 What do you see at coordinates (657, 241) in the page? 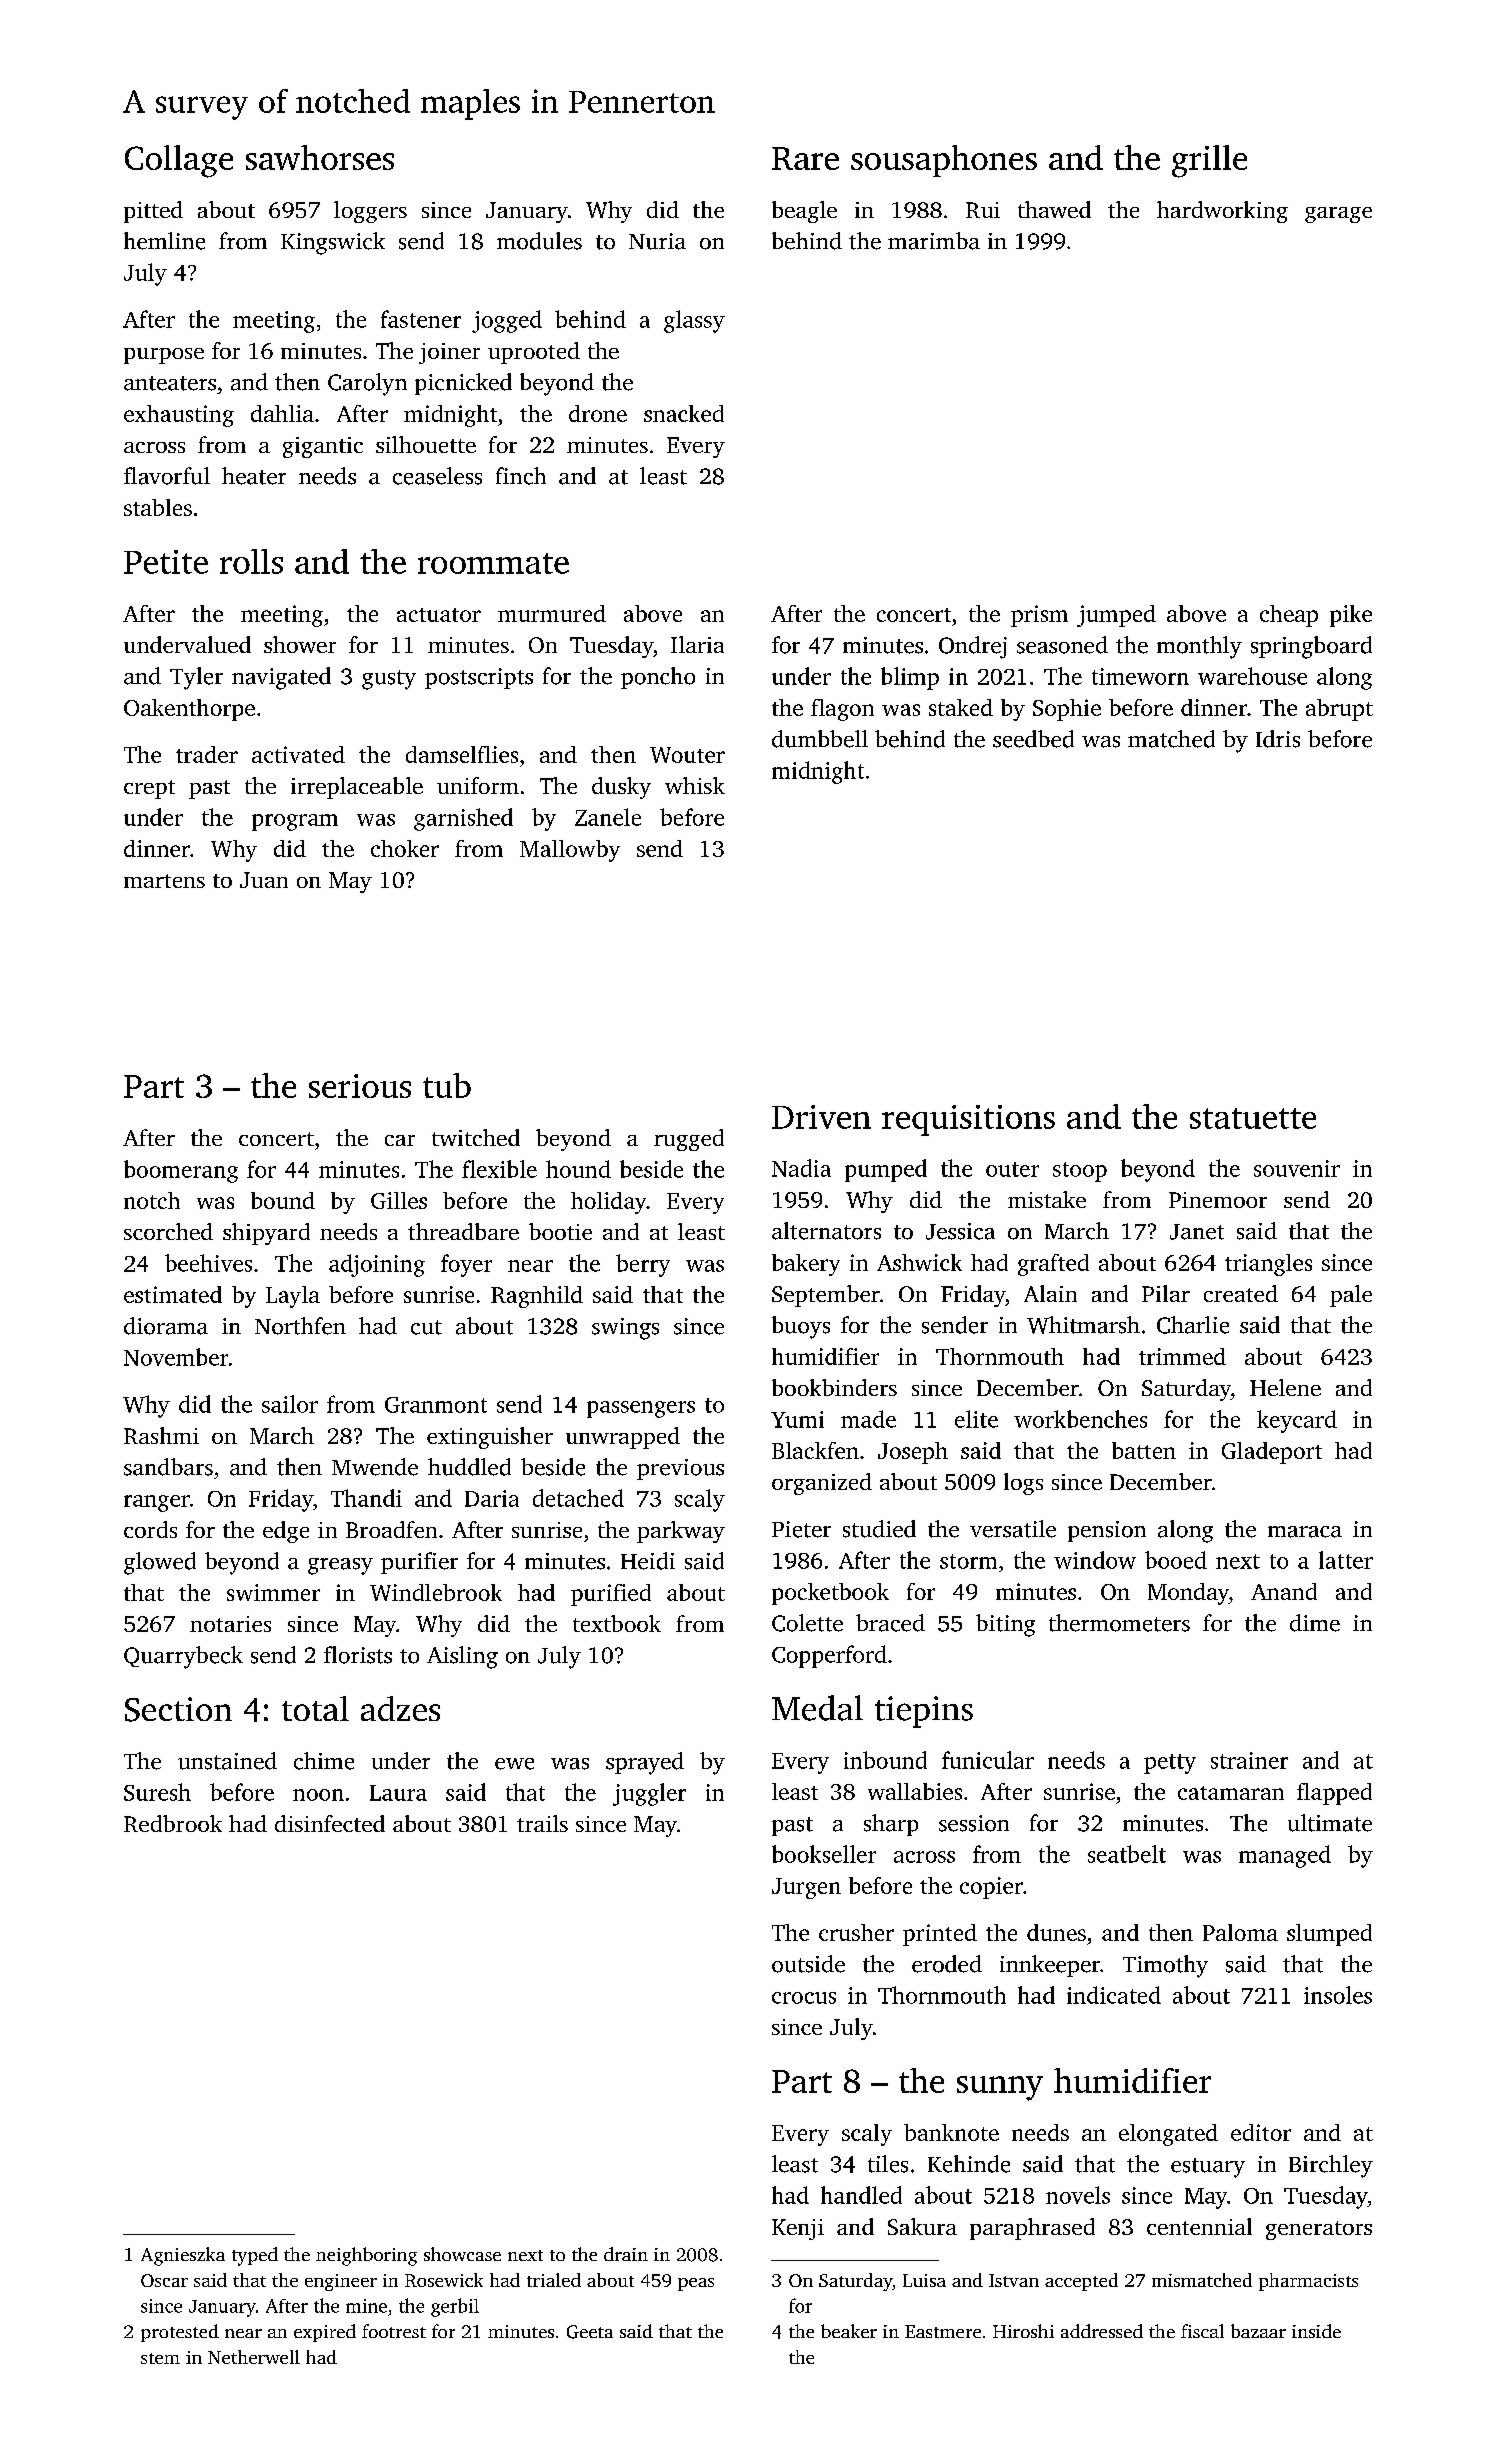
I see `Nuria` at bounding box center [657, 241].
